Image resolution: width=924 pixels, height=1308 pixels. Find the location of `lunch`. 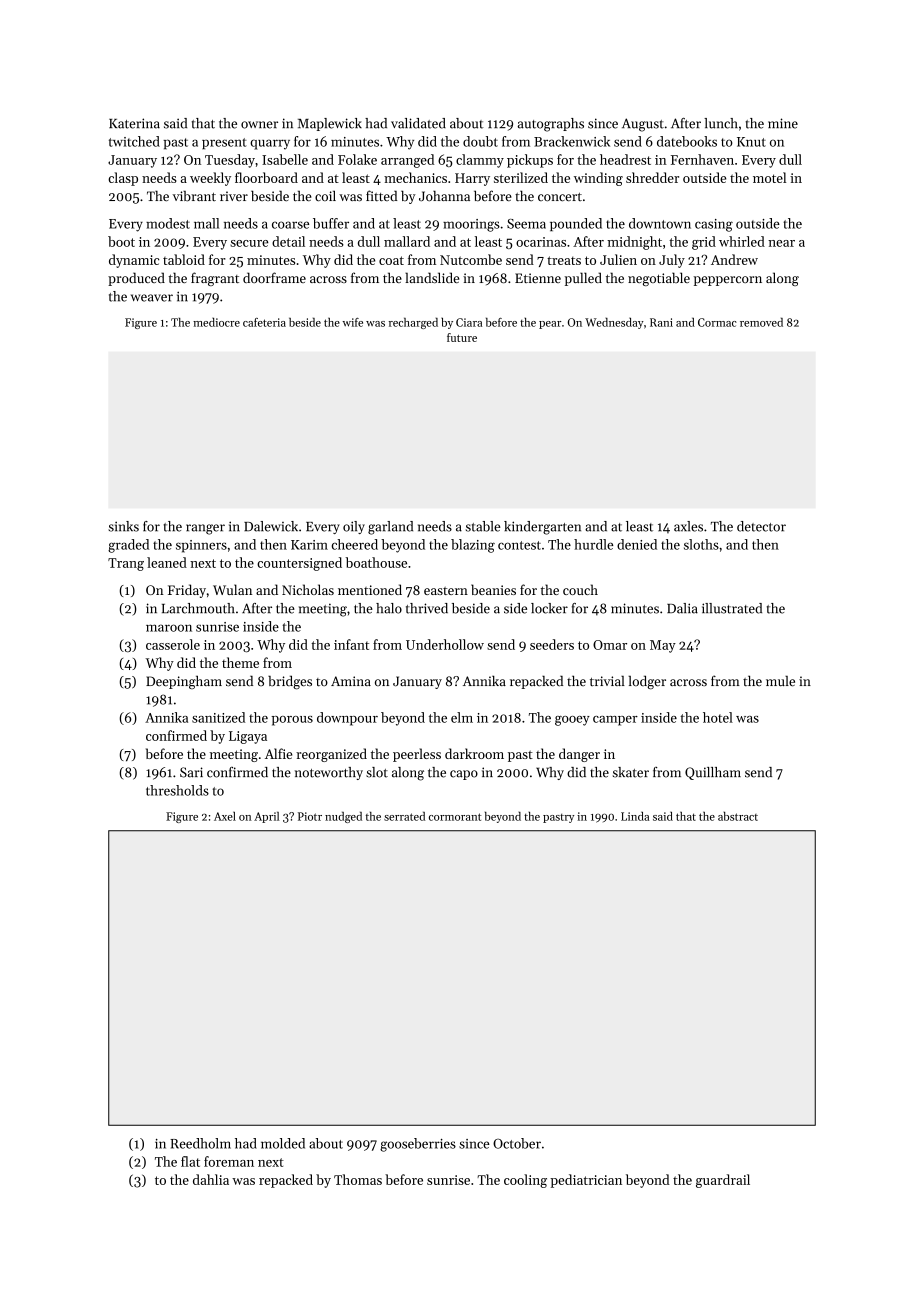

lunch is located at coordinates (721, 123).
